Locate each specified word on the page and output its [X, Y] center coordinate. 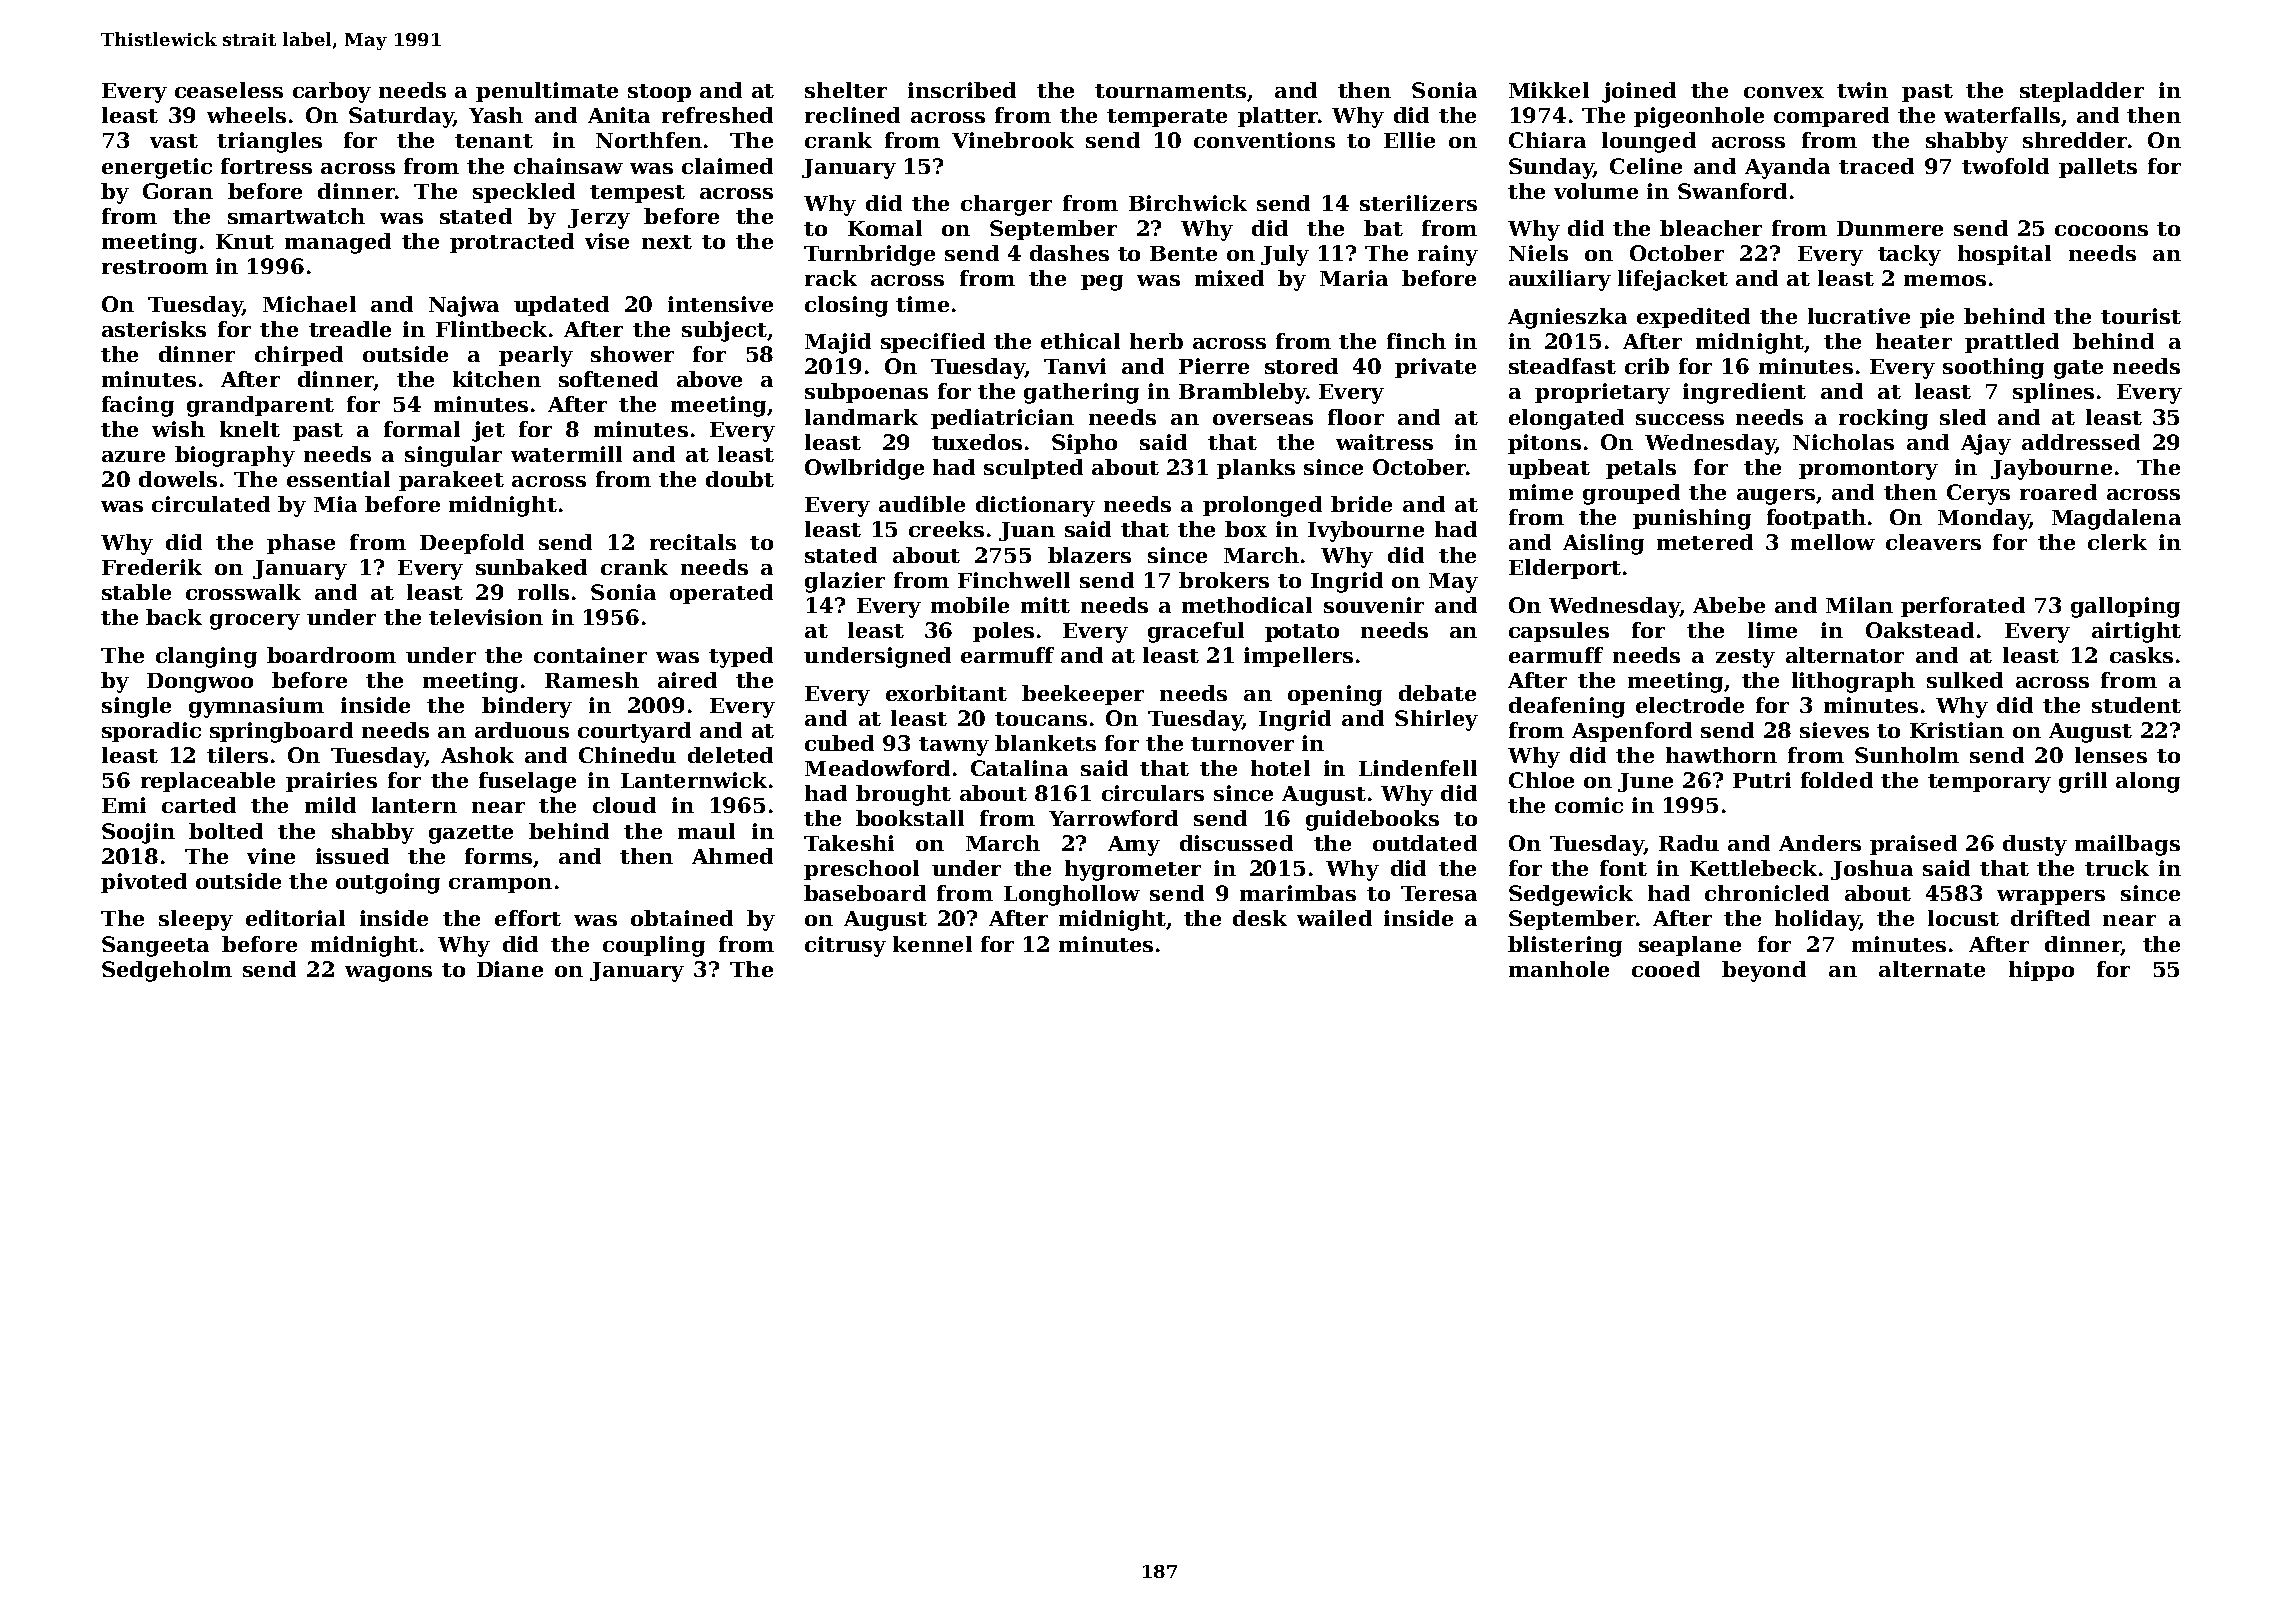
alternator [1845, 655]
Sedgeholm [167, 971]
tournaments [1170, 91]
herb [1156, 341]
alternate [1932, 969]
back [174, 617]
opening [1335, 695]
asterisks [154, 329]
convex [1784, 92]
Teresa [1439, 893]
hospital [2004, 255]
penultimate [547, 92]
